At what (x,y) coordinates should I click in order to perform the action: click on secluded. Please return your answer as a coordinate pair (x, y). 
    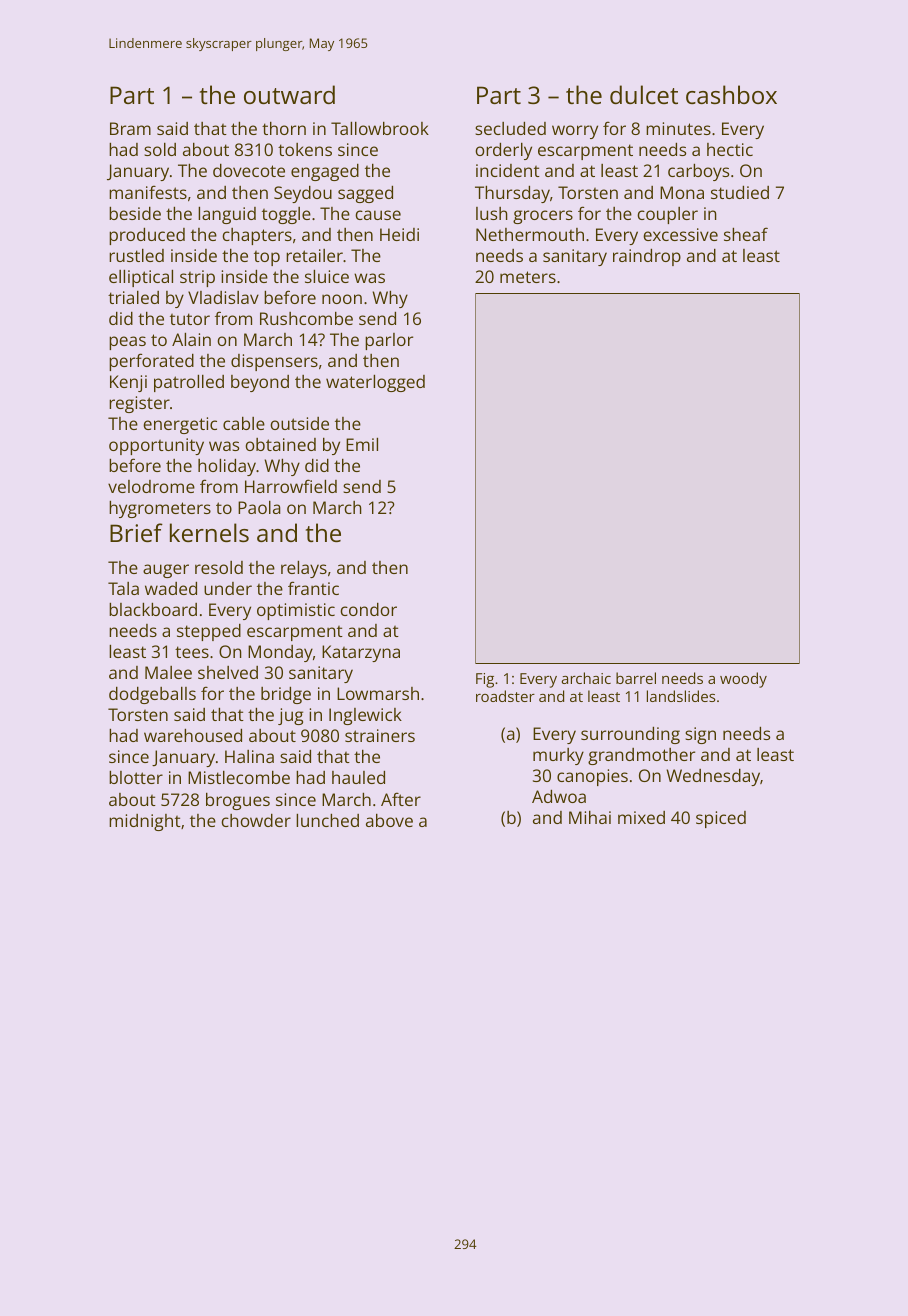
    Looking at the image, I should click on (510, 128).
